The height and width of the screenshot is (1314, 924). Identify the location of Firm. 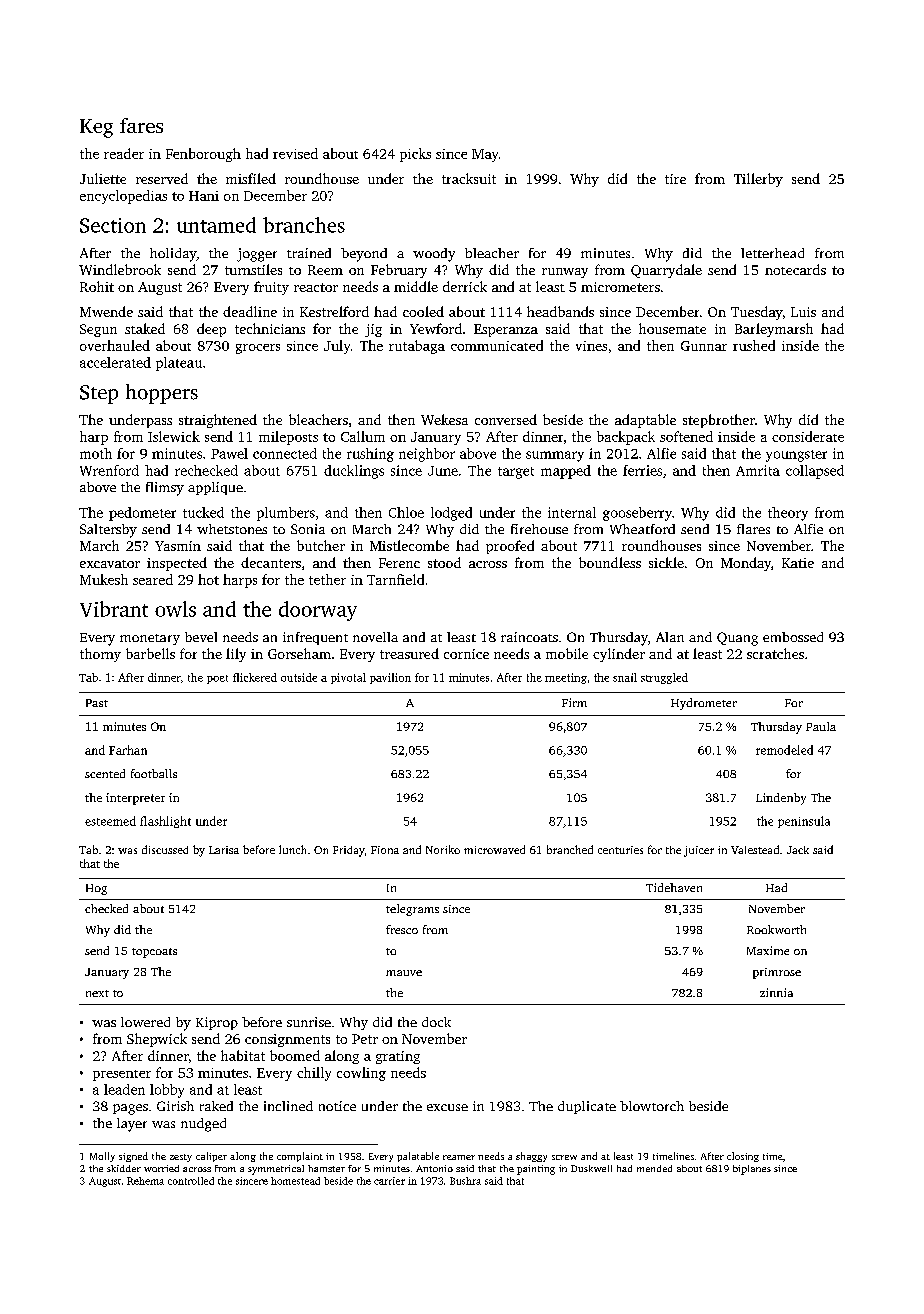
(574, 702).
